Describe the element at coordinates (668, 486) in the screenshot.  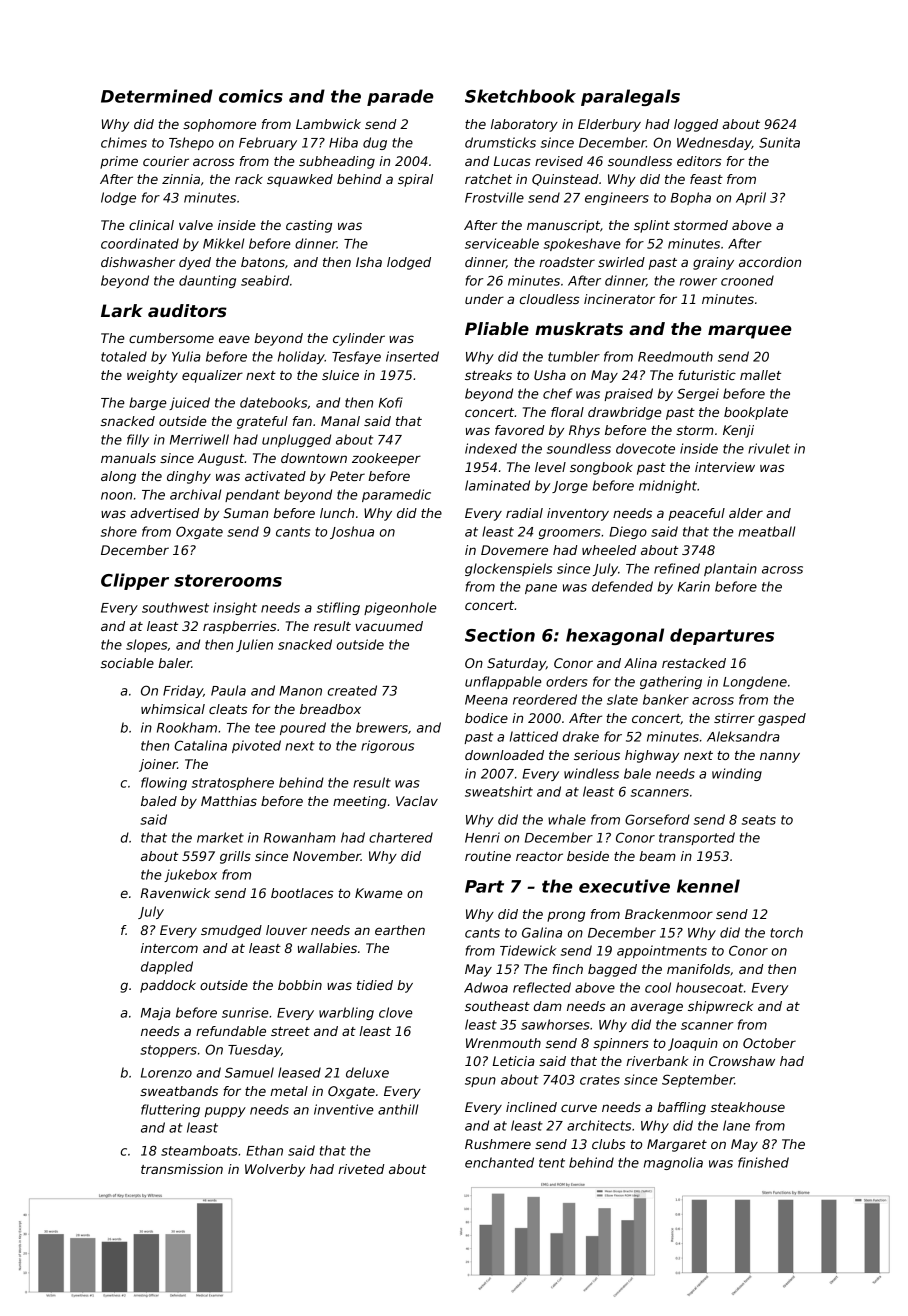
I see `midnight` at that location.
